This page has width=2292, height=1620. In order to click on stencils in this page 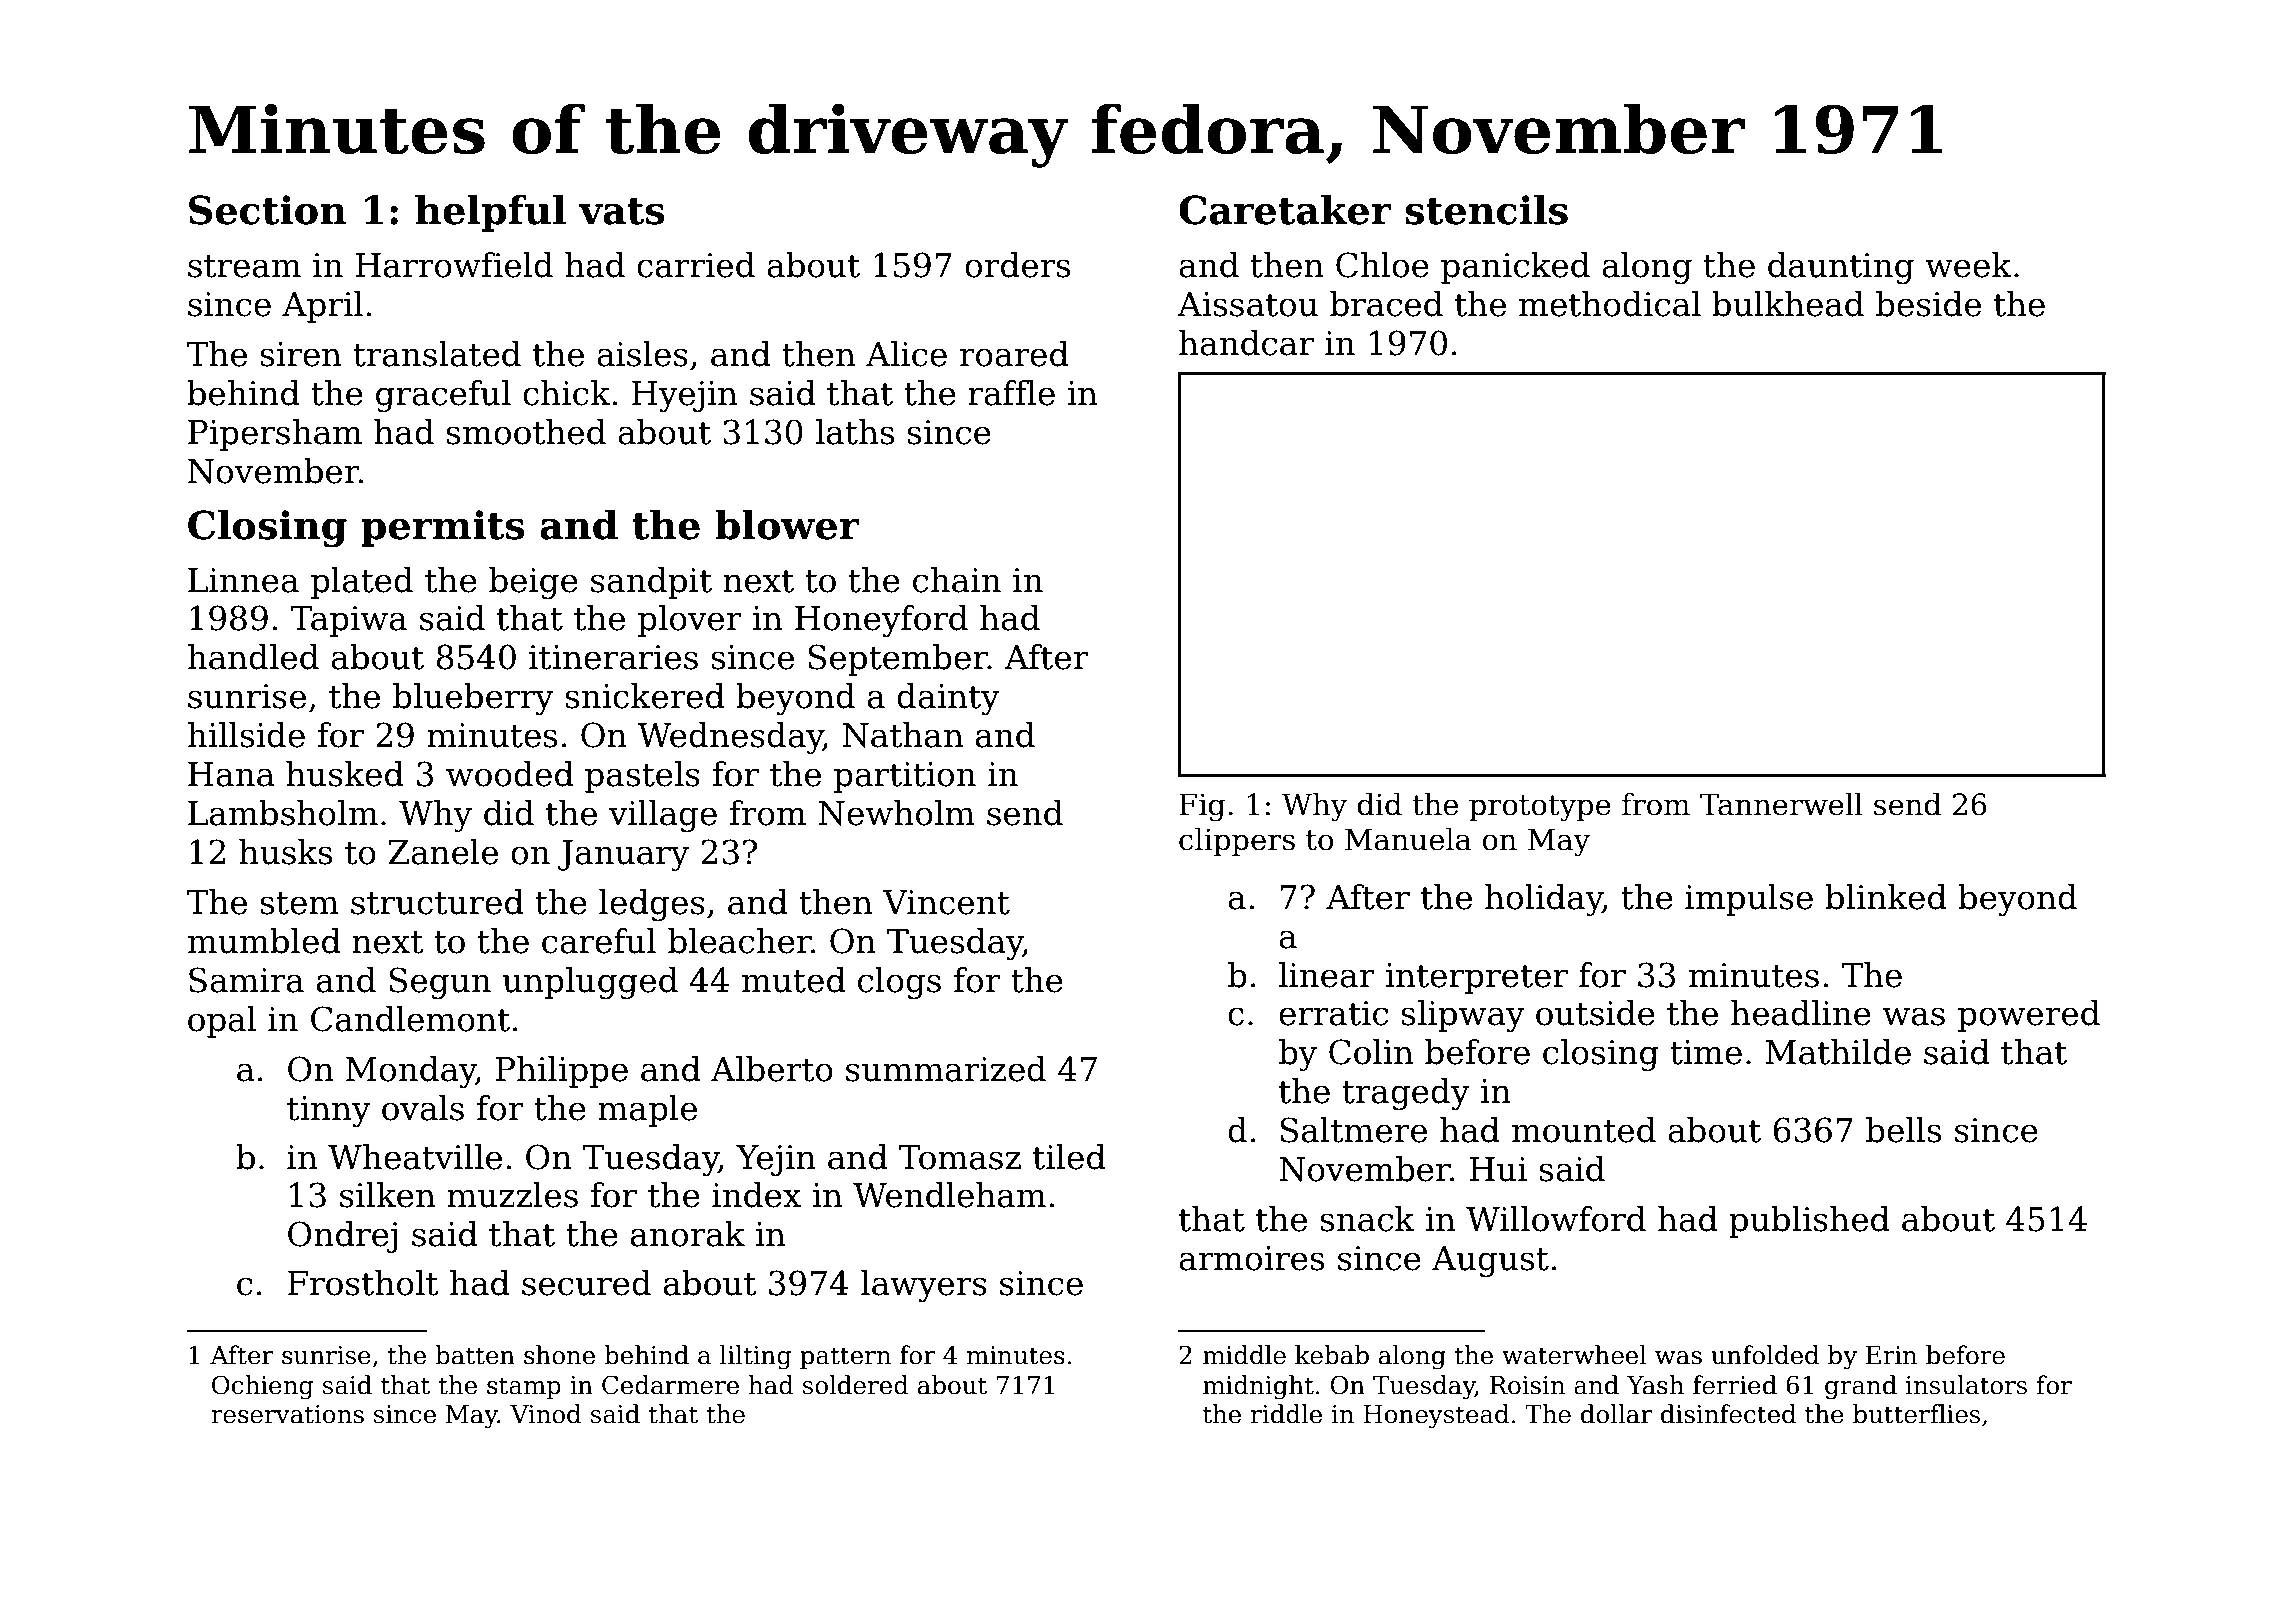, I will do `click(1486, 209)`.
